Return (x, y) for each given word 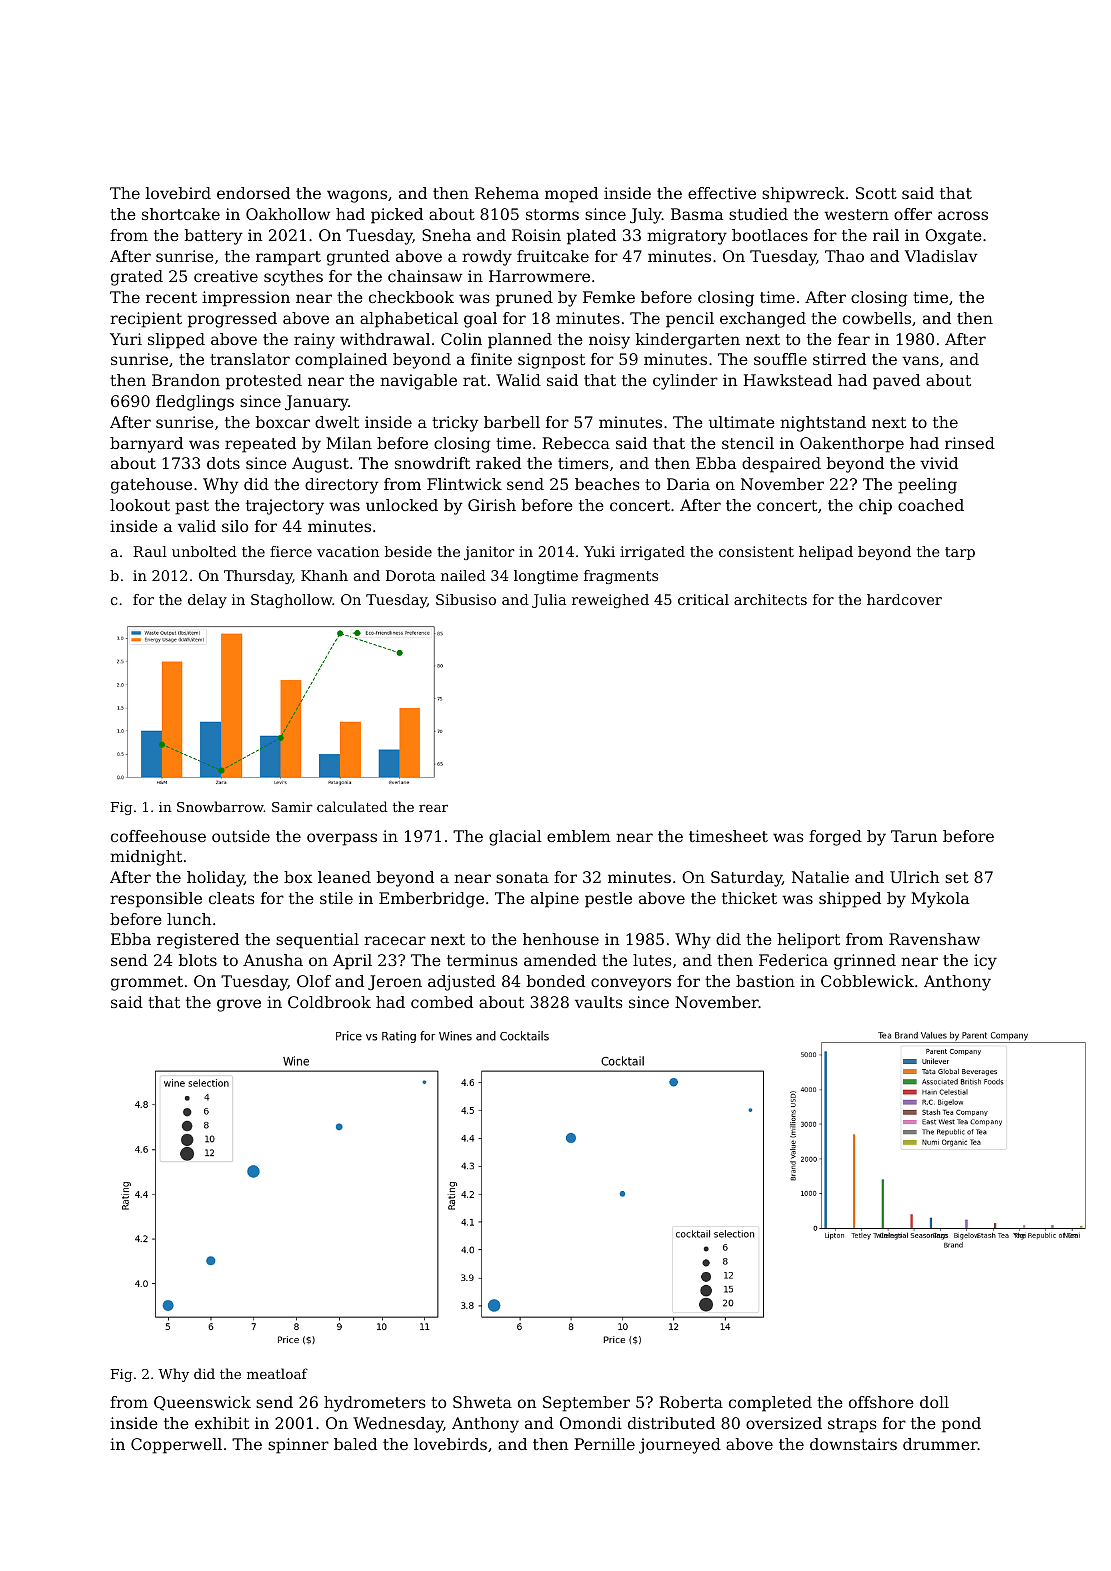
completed (770, 1404)
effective (722, 193)
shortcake (181, 214)
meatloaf (277, 1373)
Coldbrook (329, 1002)
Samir (292, 807)
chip (875, 507)
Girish (492, 505)
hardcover (904, 599)
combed (442, 1002)
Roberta (691, 1402)
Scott (876, 193)
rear (433, 808)
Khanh (324, 575)
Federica (793, 960)
